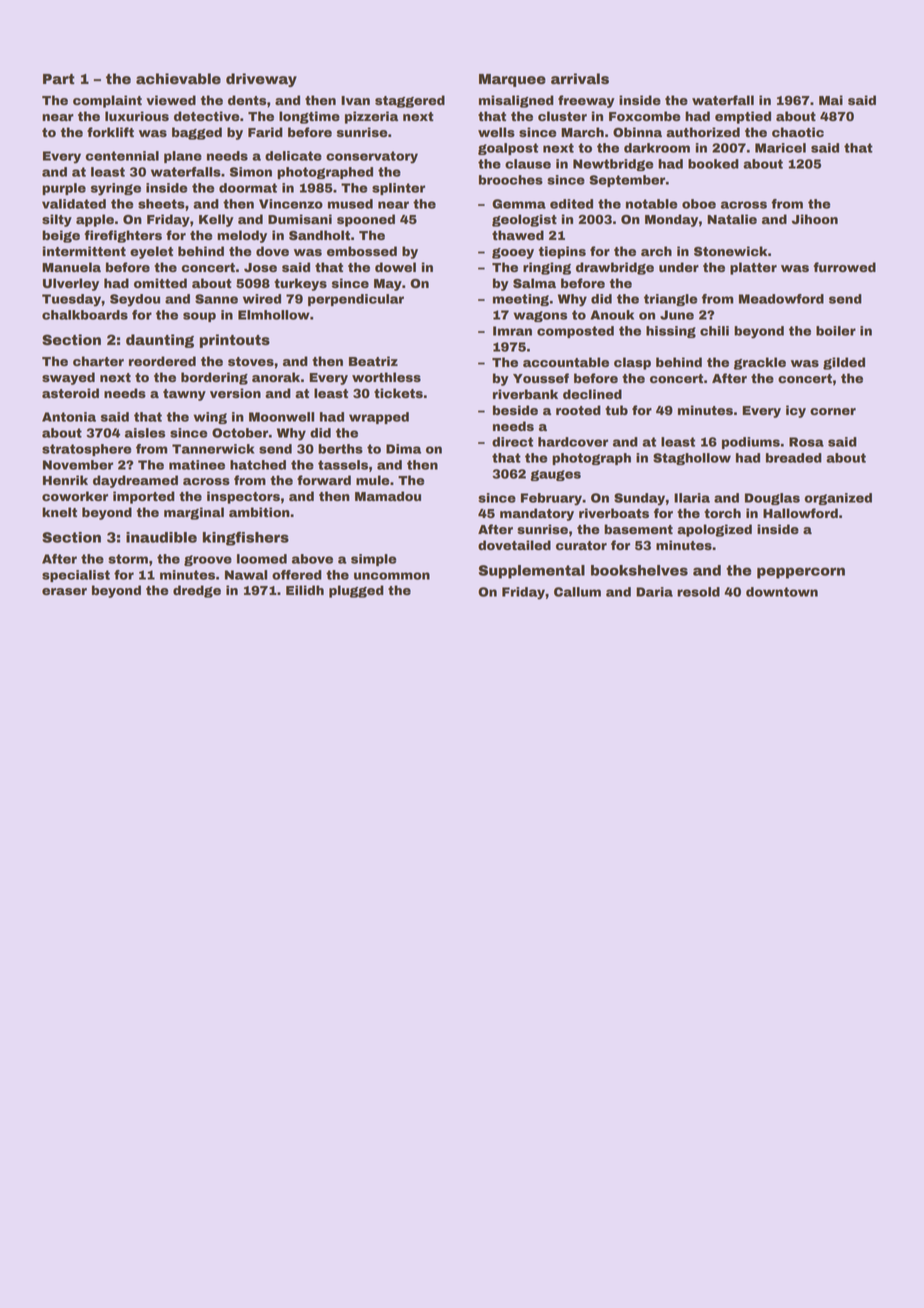  What do you see at coordinates (815, 219) in the image?
I see `Jihoon` at bounding box center [815, 219].
